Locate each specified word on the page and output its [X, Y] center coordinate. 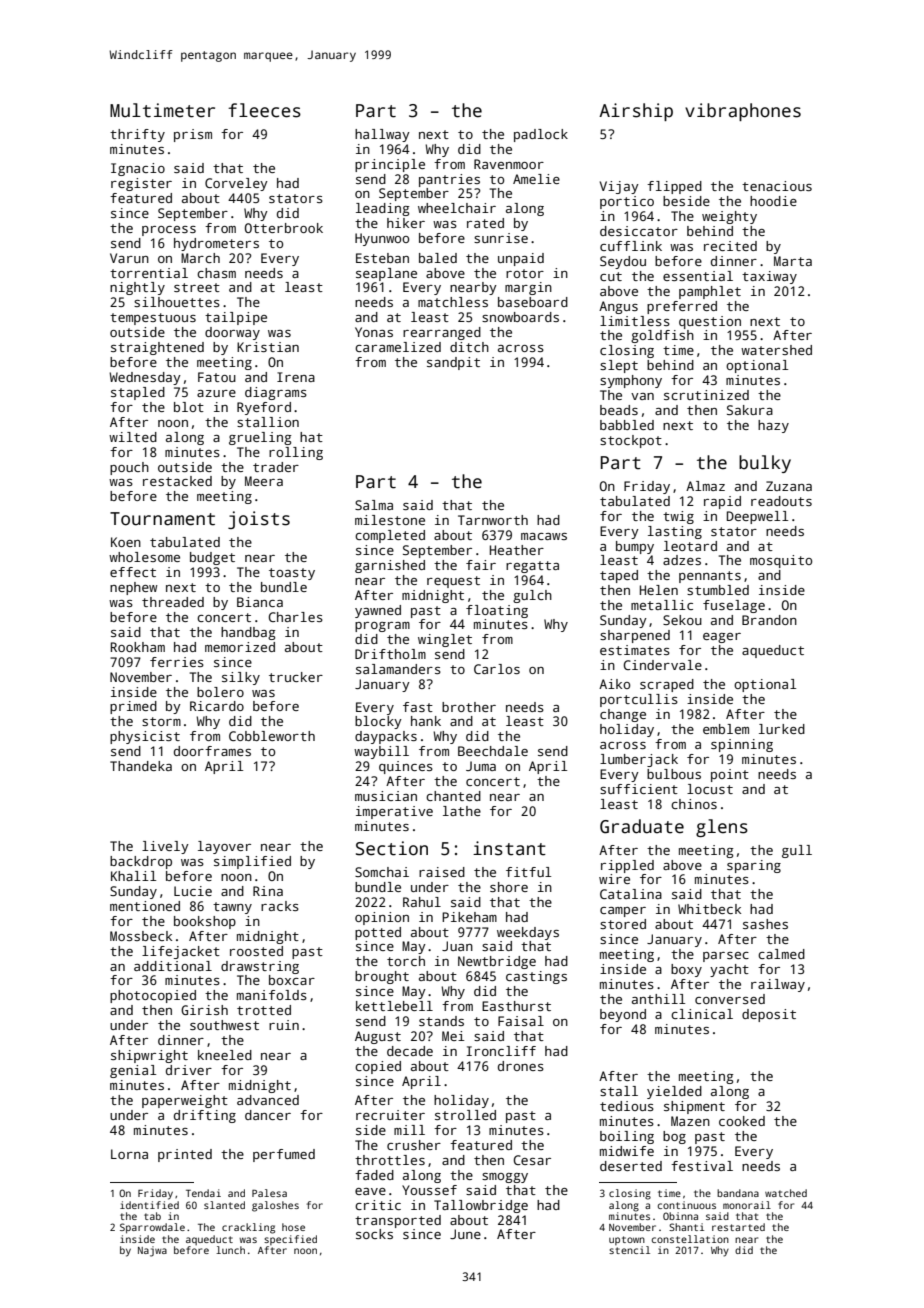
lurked [782, 729]
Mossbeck [141, 936]
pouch [129, 468]
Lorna [129, 1154]
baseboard [533, 302]
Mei [453, 1036]
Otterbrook [284, 228]
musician [386, 796]
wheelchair [457, 208]
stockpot [631, 441]
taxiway [769, 277]
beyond [623, 1015]
